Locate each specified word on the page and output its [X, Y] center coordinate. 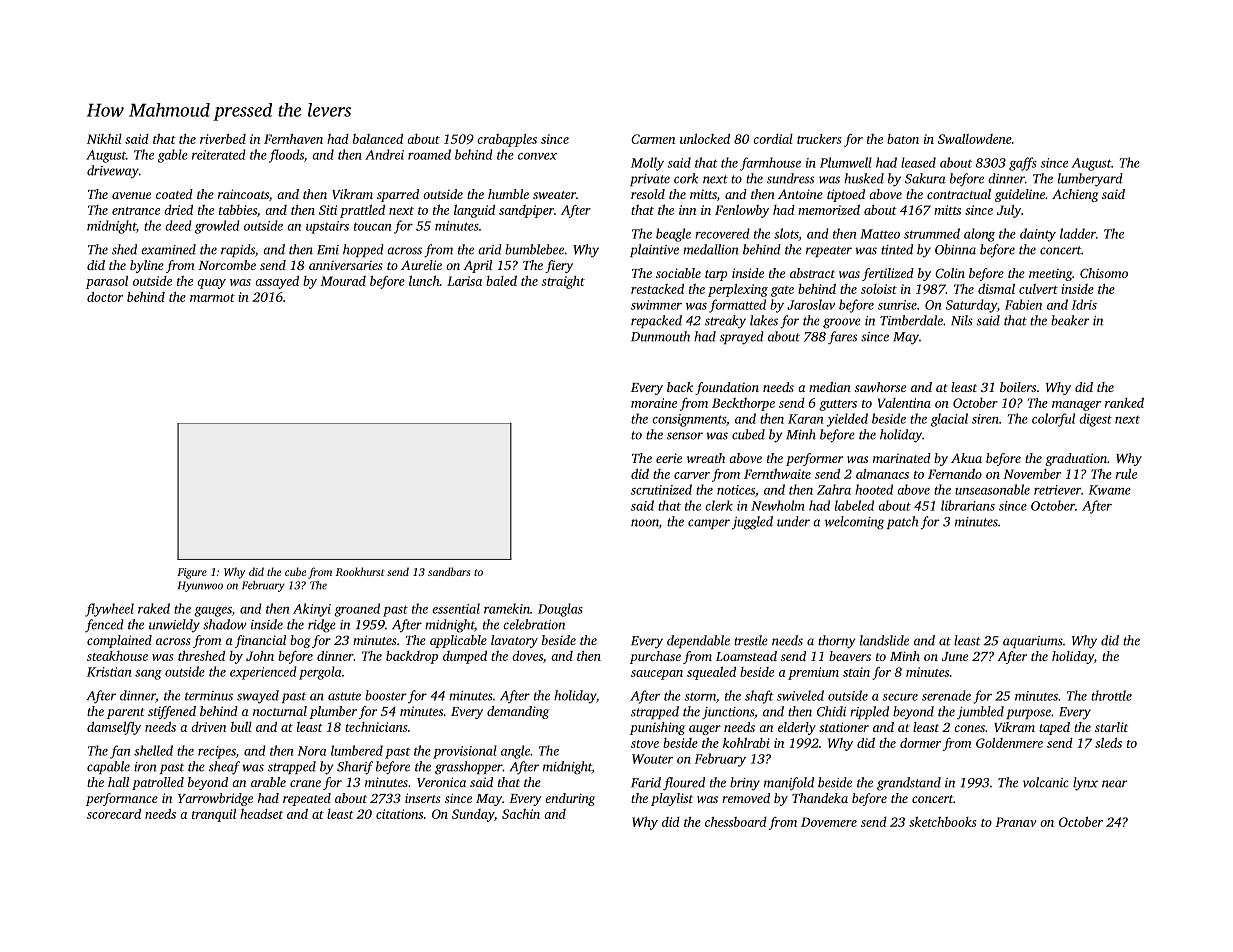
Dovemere [829, 822]
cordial [773, 139]
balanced [378, 139]
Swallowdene [975, 139]
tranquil [214, 815]
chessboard [736, 821]
